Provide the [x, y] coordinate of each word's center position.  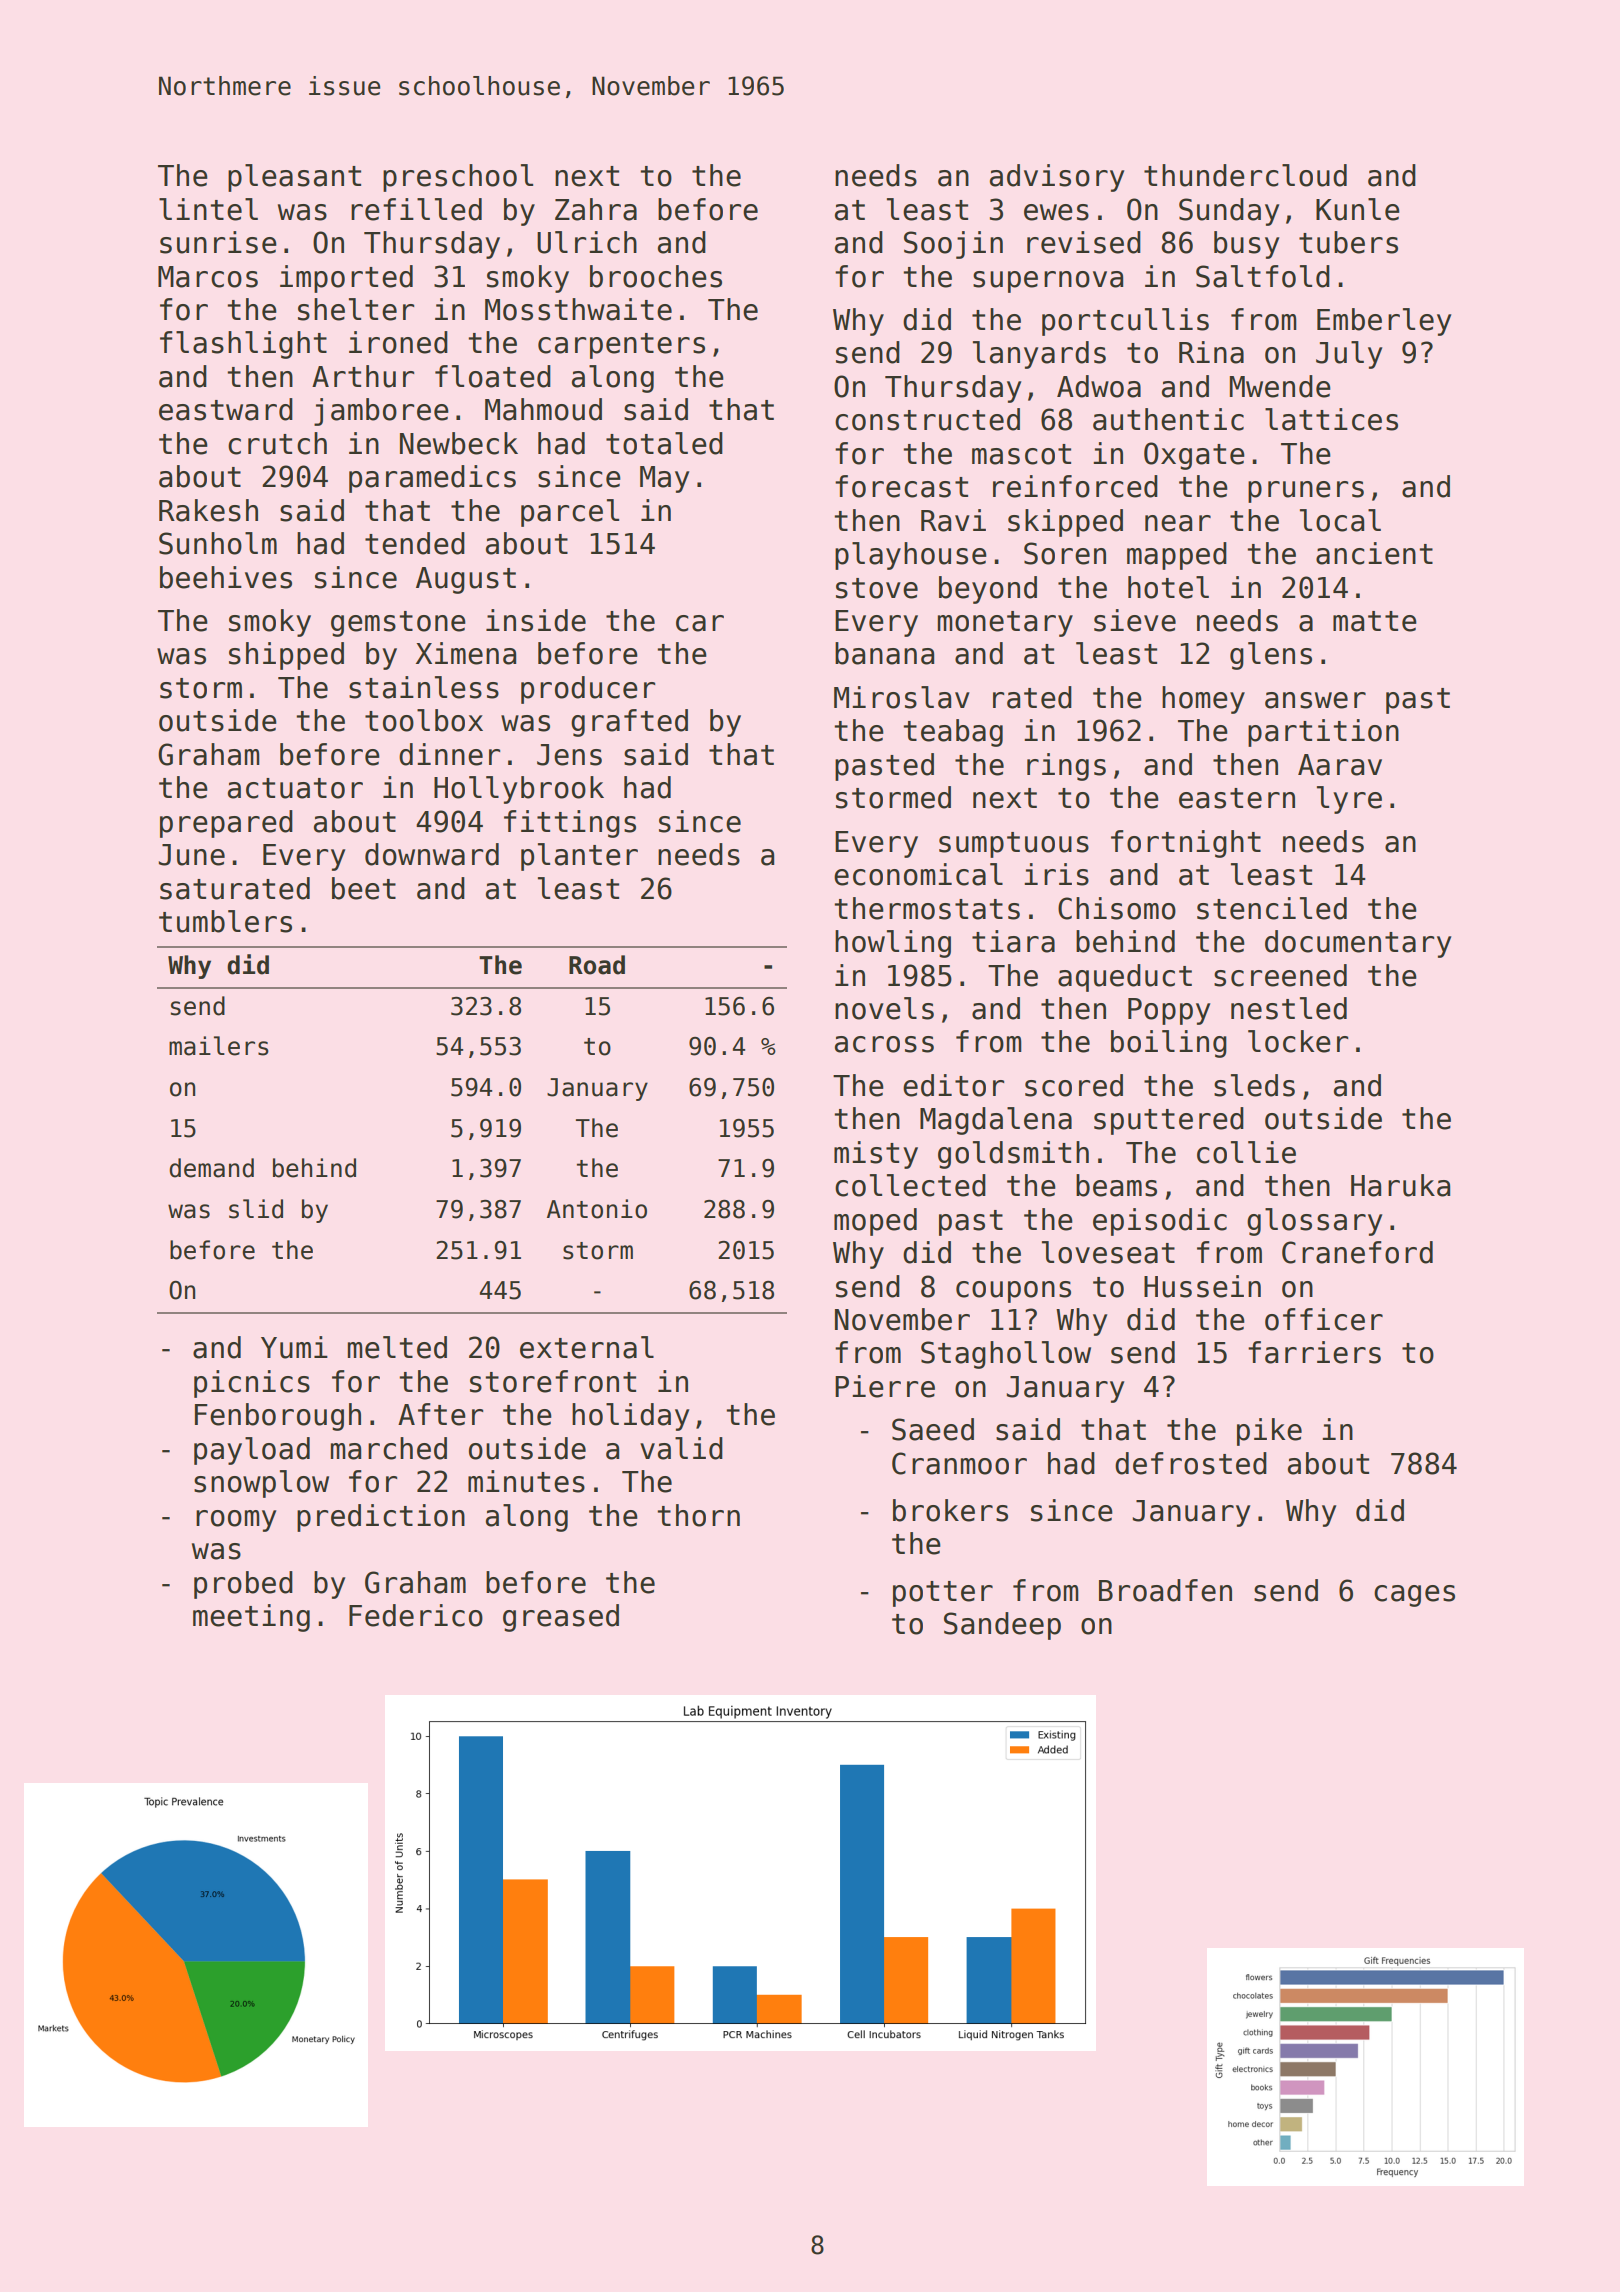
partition [1323, 733]
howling [893, 944]
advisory [1057, 178]
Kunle [1358, 209]
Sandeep [1002, 1626]
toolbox [424, 720]
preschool [458, 178]
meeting [251, 1618]
